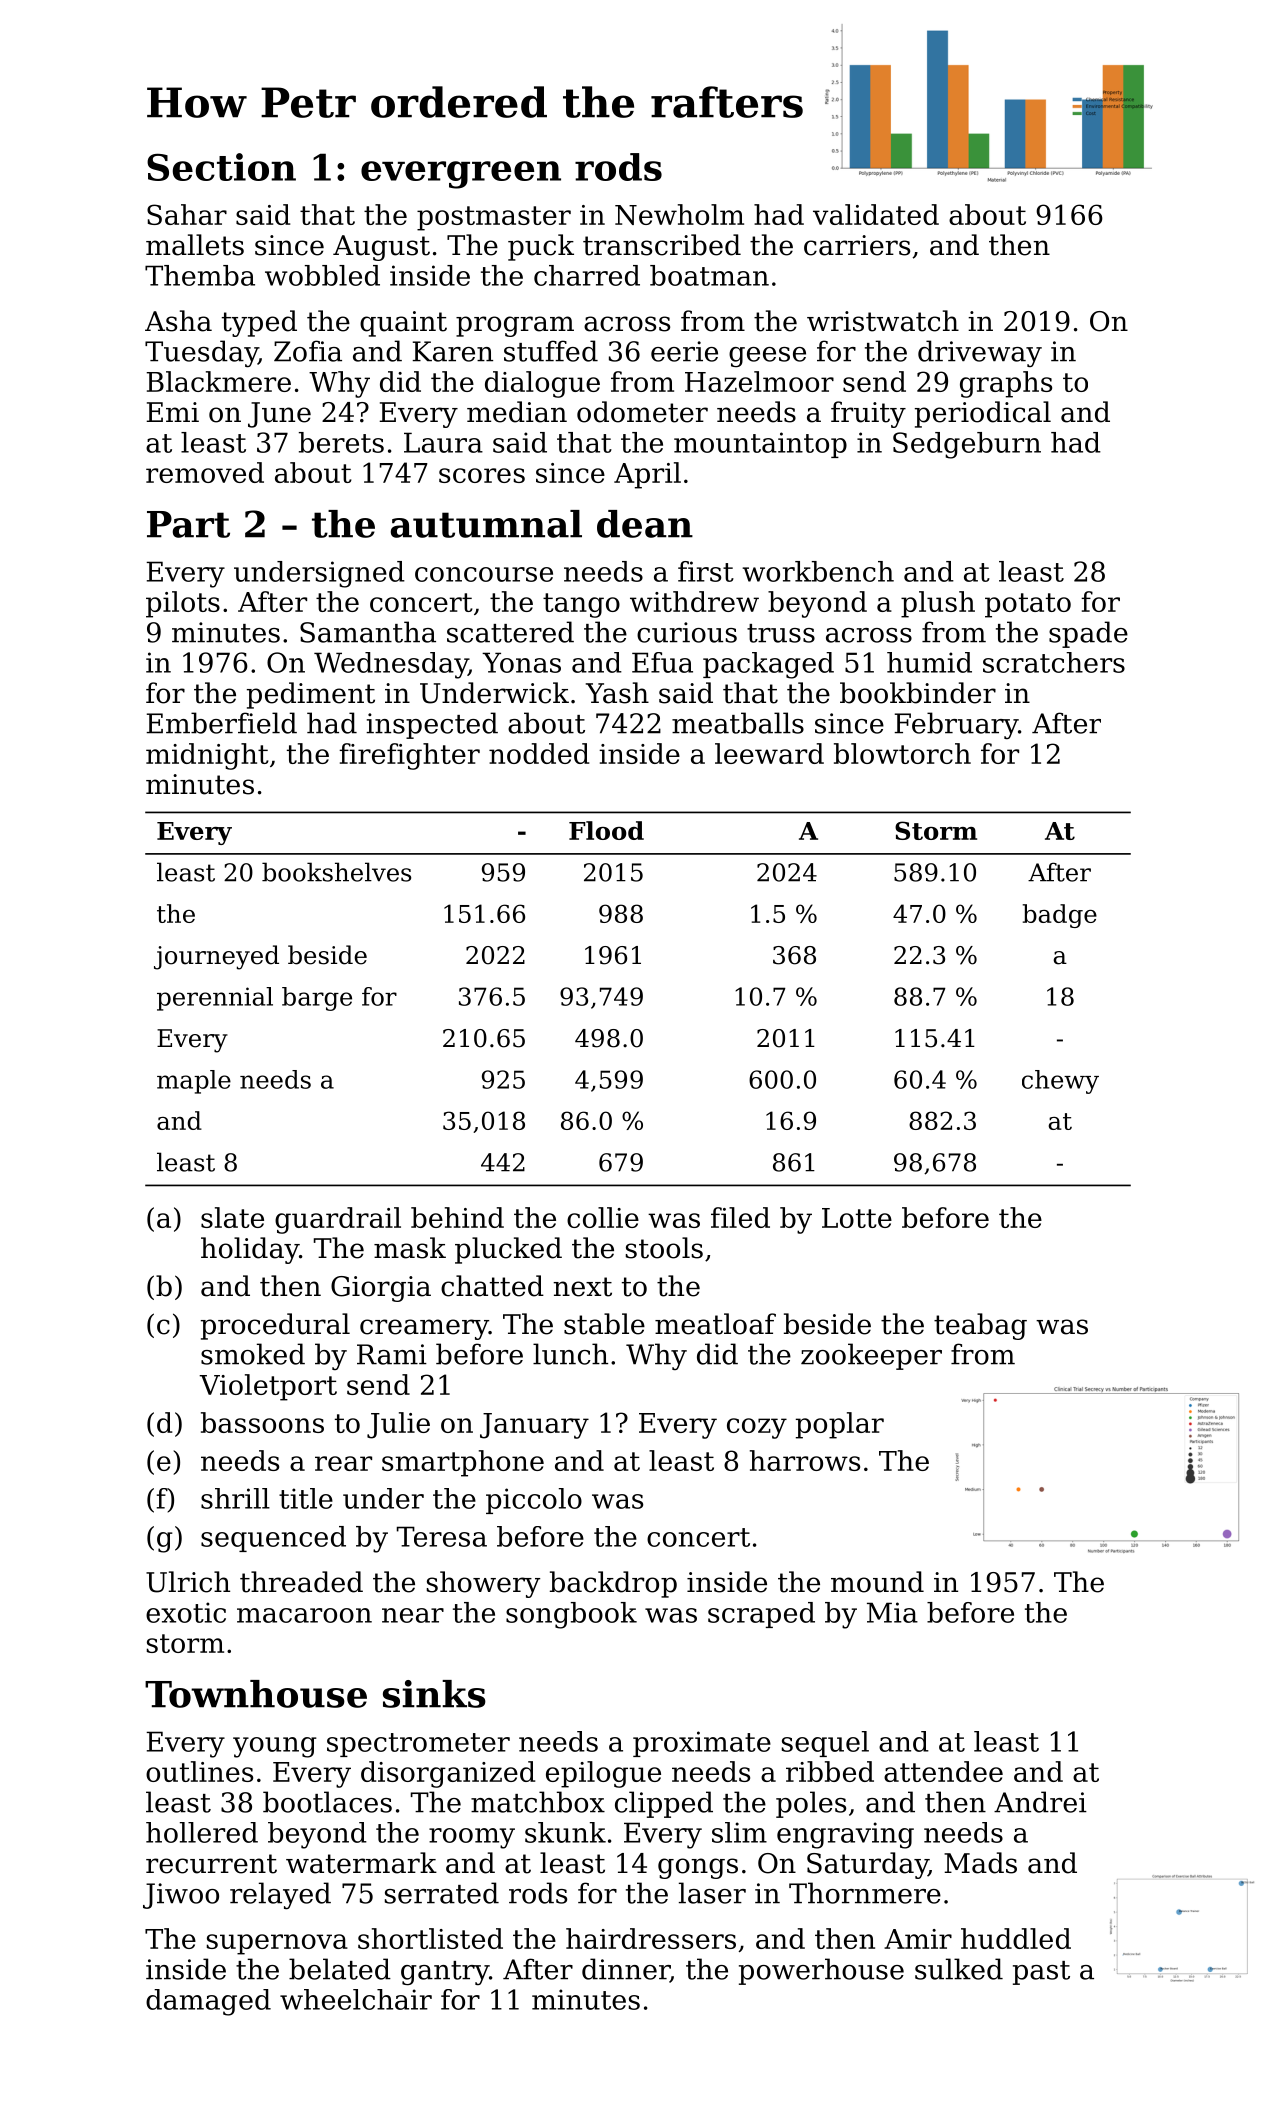 This page has width=1276, height=2102. I want to click on validated, so click(876, 214).
